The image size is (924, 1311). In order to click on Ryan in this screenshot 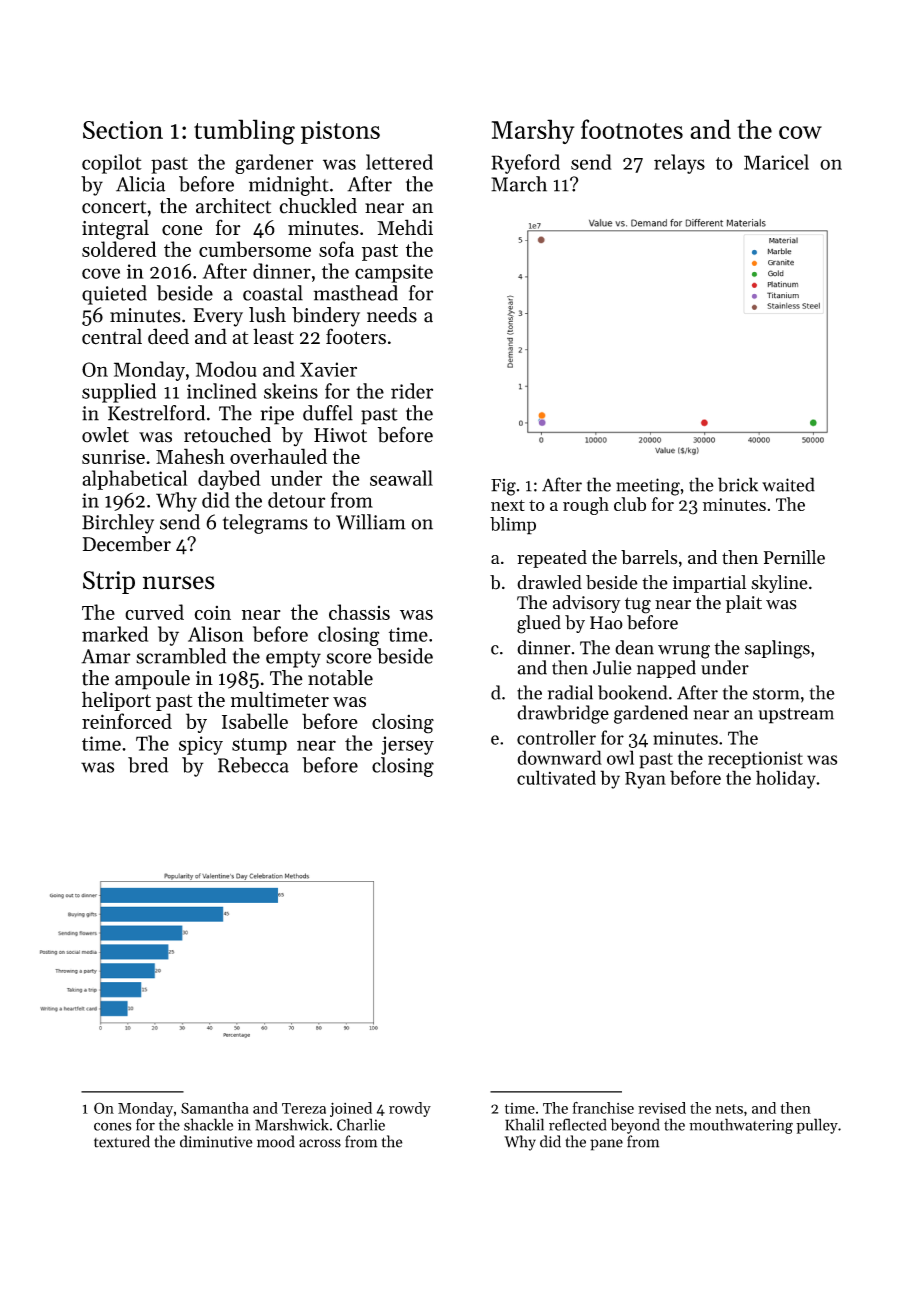, I will do `click(645, 780)`.
